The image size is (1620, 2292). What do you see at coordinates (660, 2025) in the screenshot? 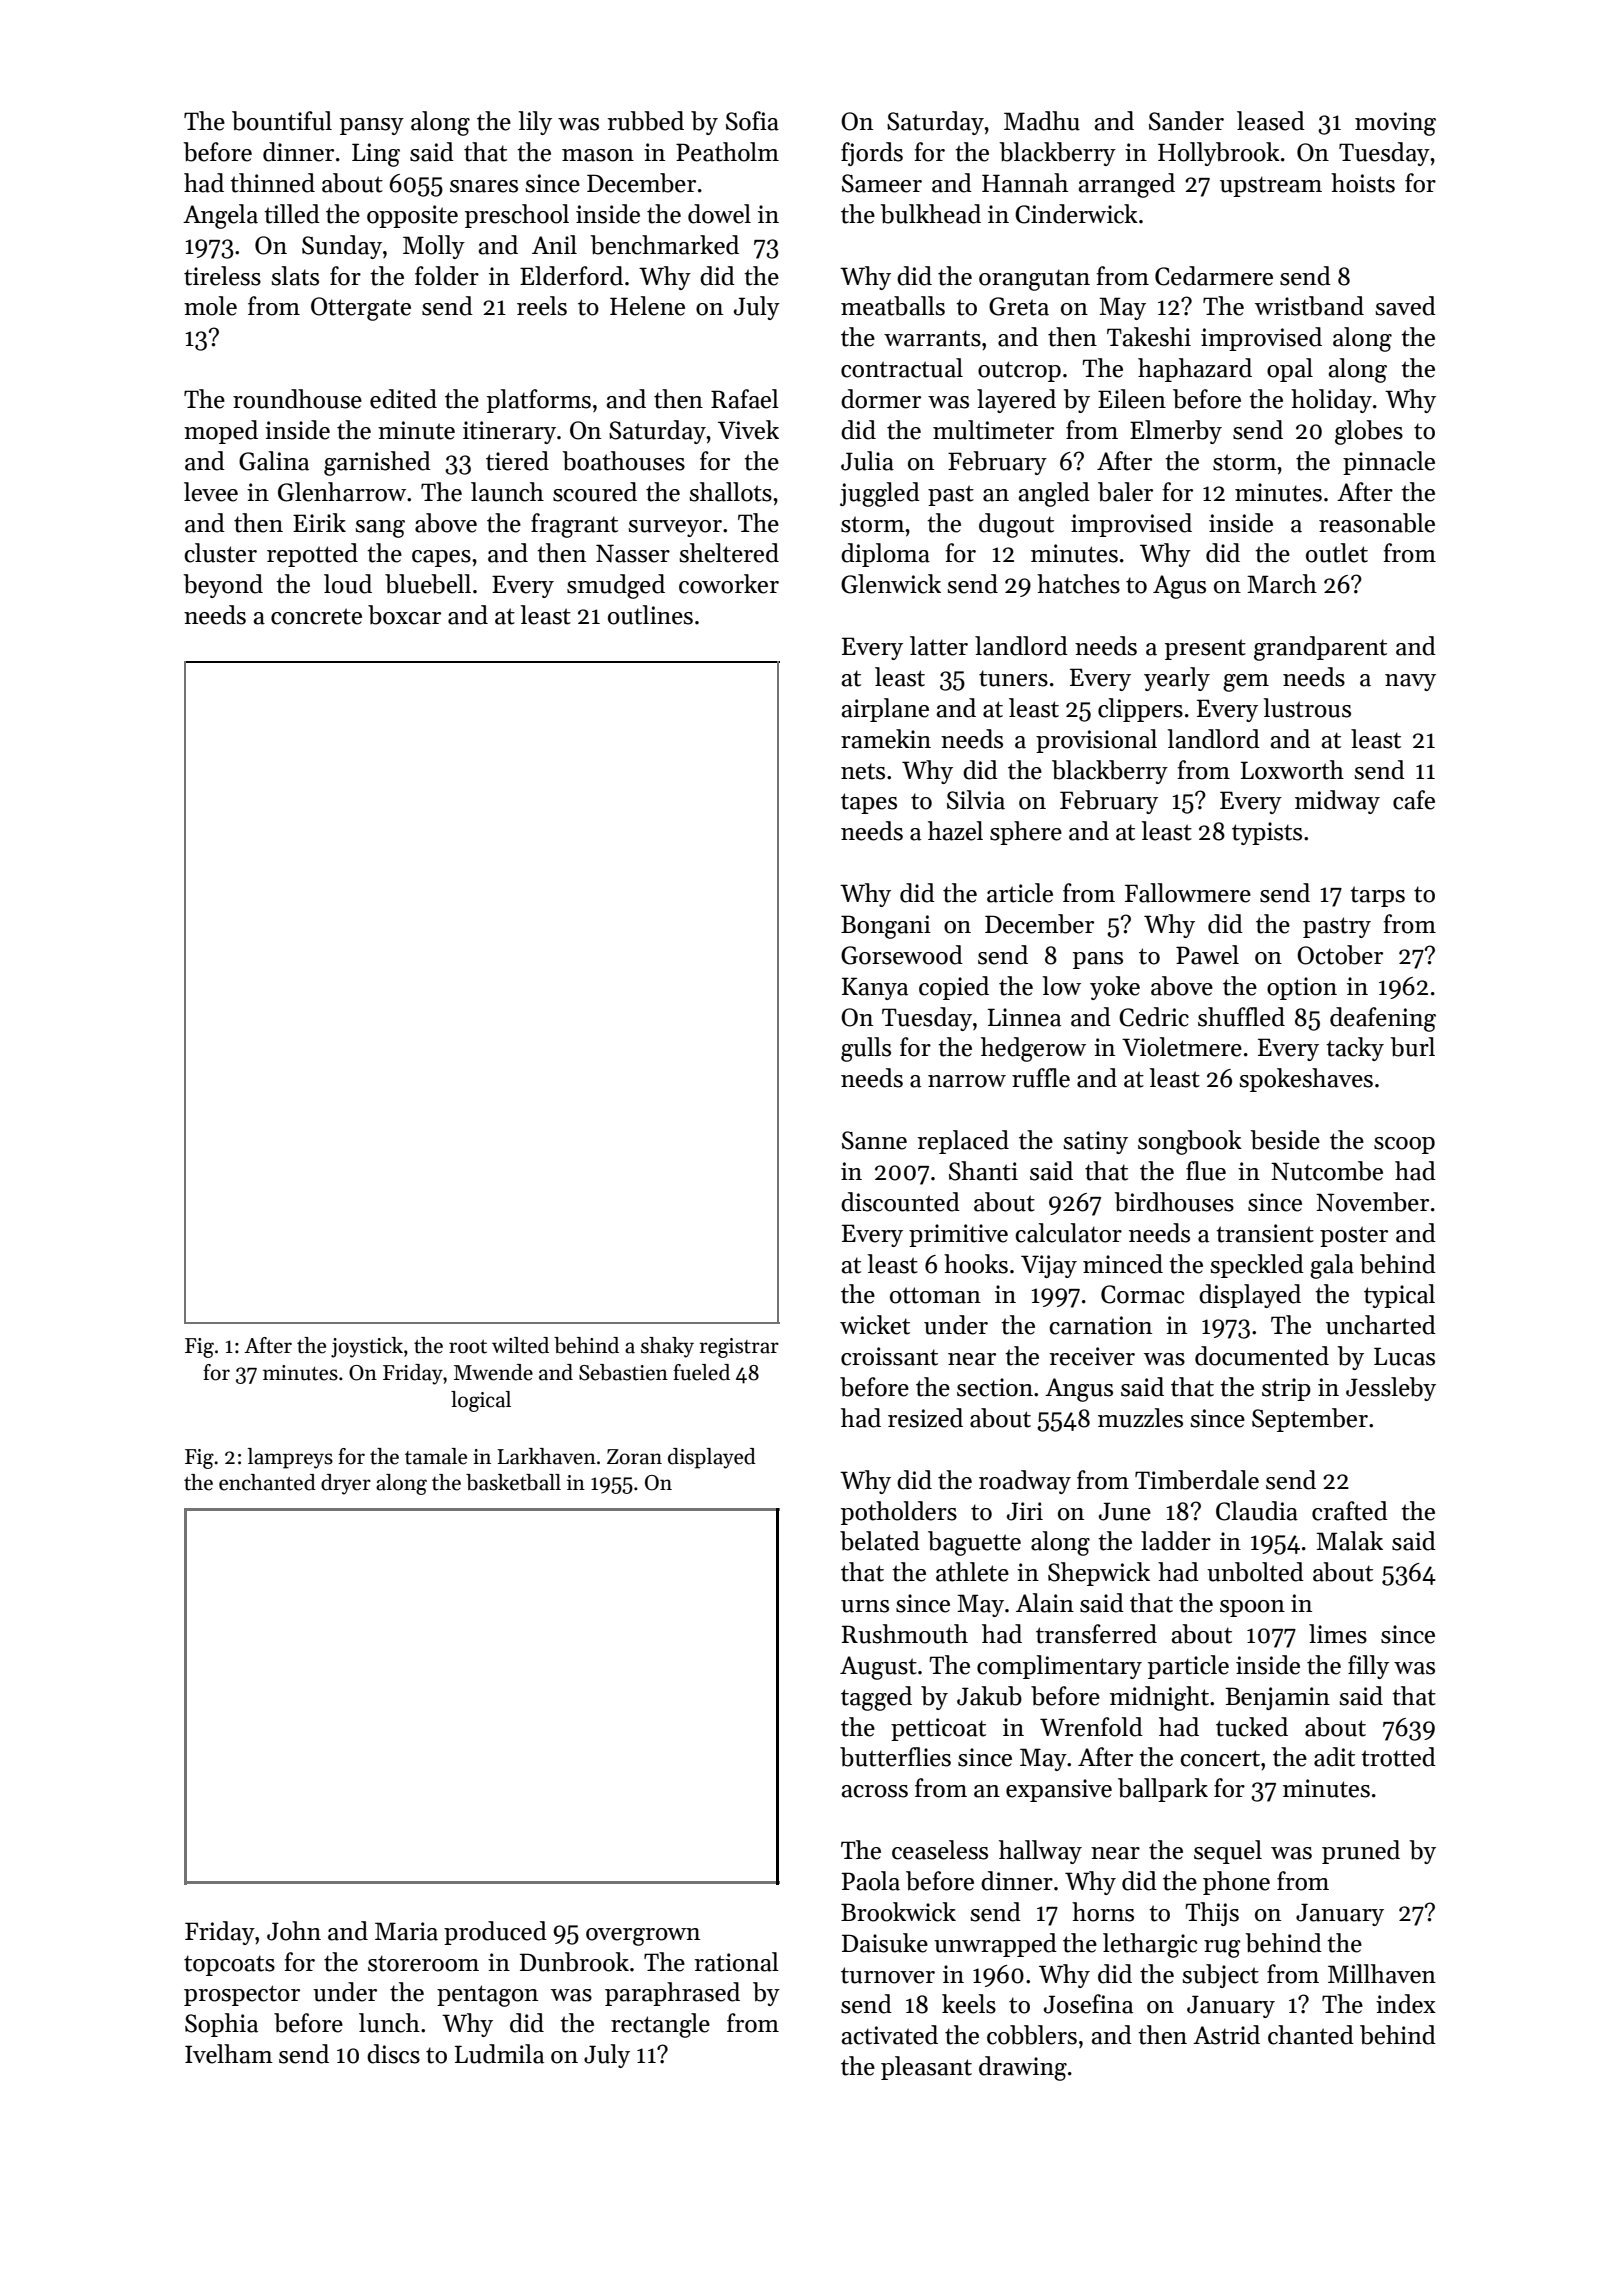
I see `rectangle` at bounding box center [660, 2025].
